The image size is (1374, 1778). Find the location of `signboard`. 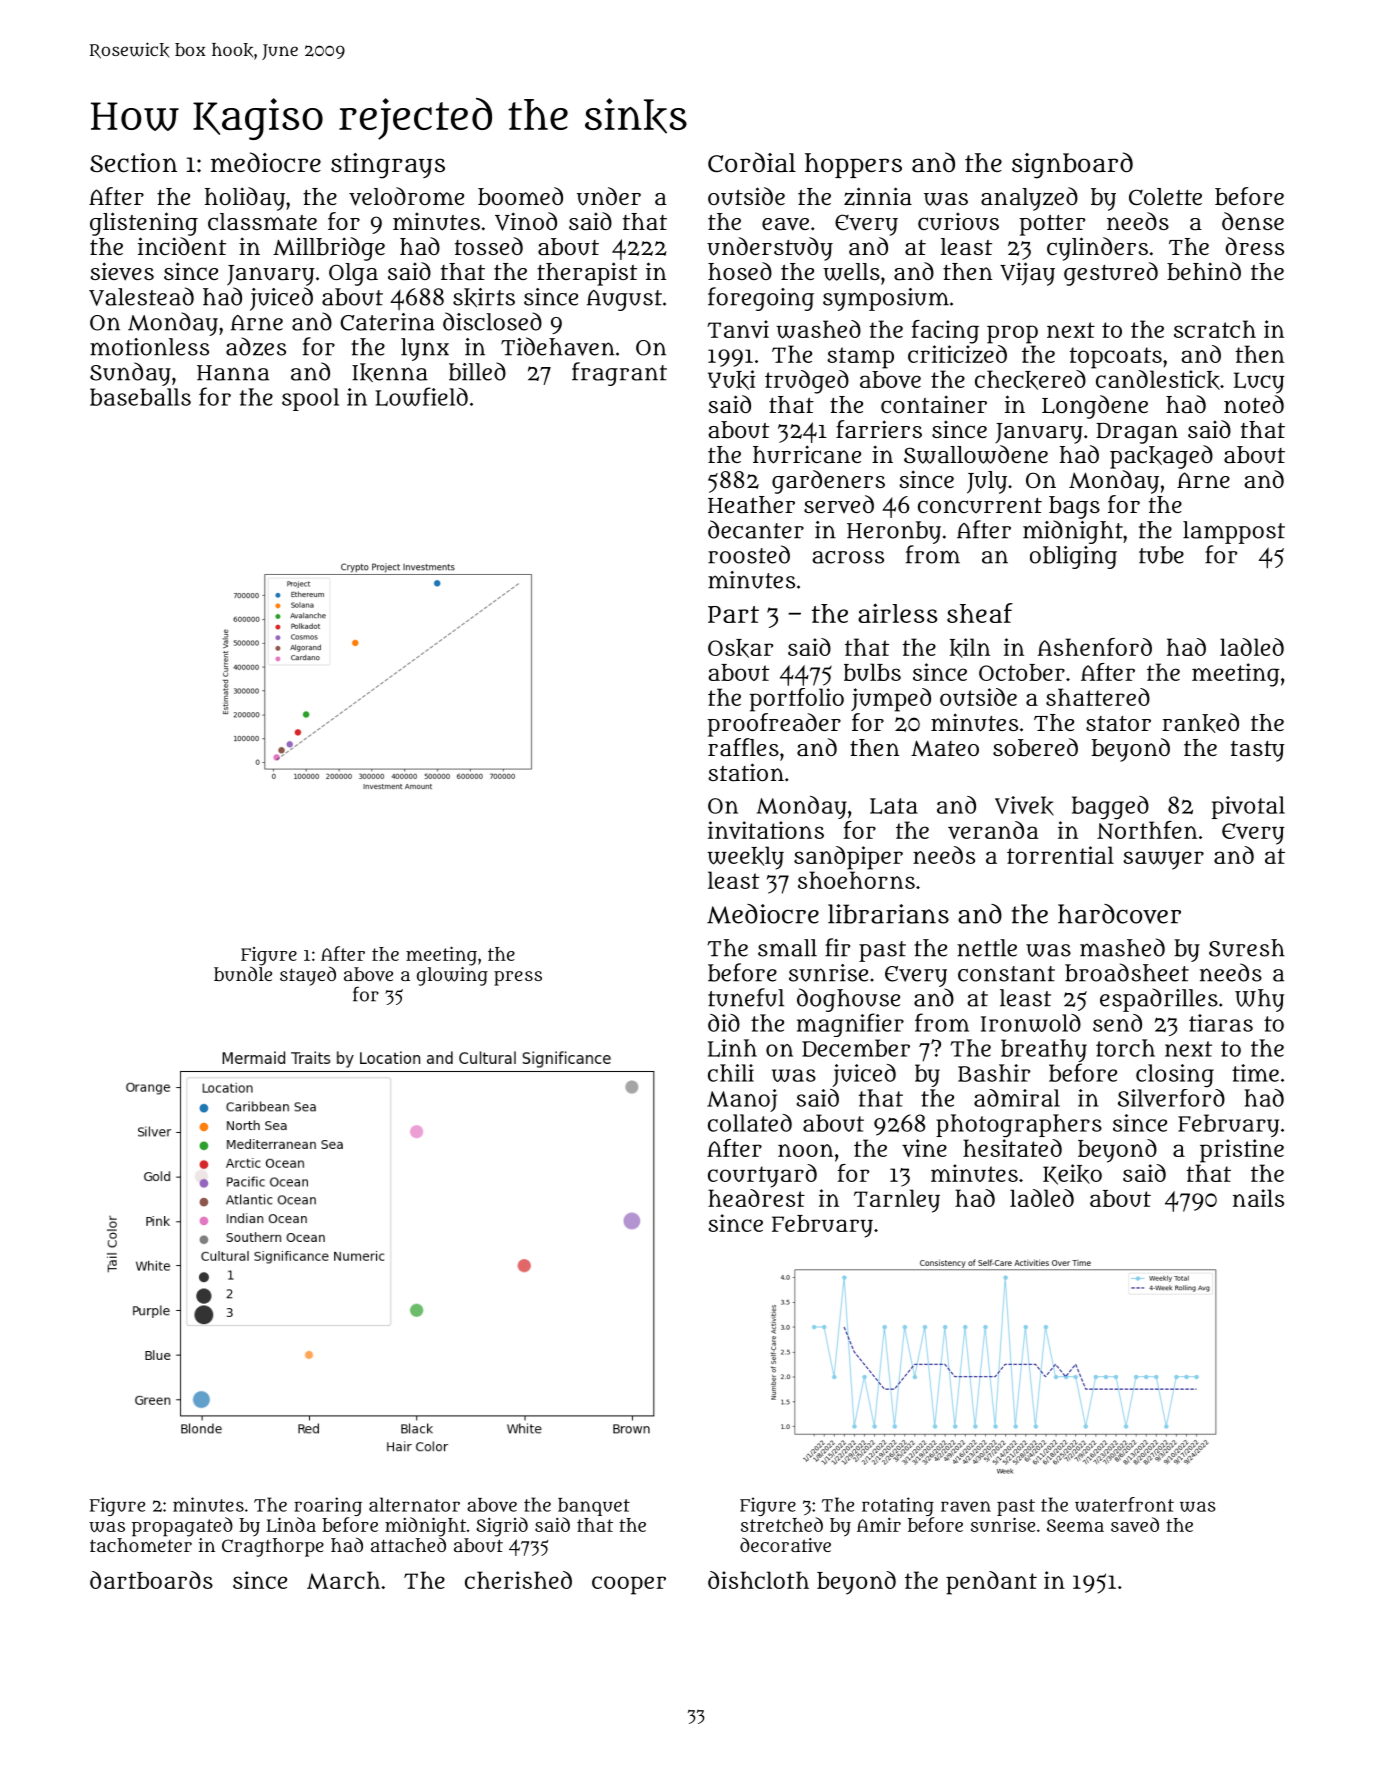

signboard is located at coordinates (1072, 165).
